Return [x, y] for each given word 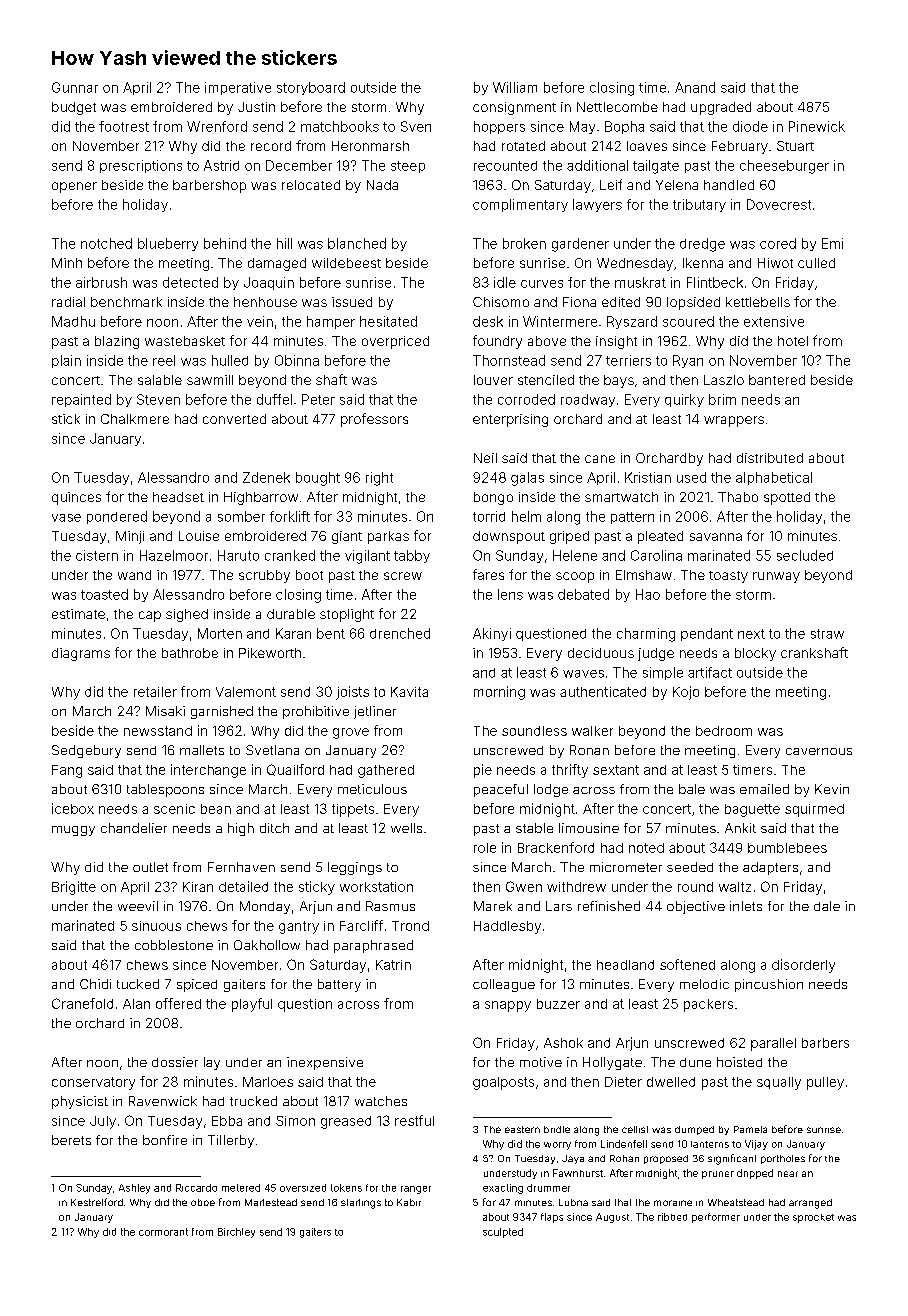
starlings [361, 1204]
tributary [699, 205]
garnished [222, 712]
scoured [688, 321]
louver [493, 380]
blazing [117, 342]
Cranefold [82, 1003]
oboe [203, 1202]
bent [331, 633]
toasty [728, 577]
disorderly [803, 966]
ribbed [672, 1217]
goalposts [503, 1083]
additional [597, 165]
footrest [124, 126]
